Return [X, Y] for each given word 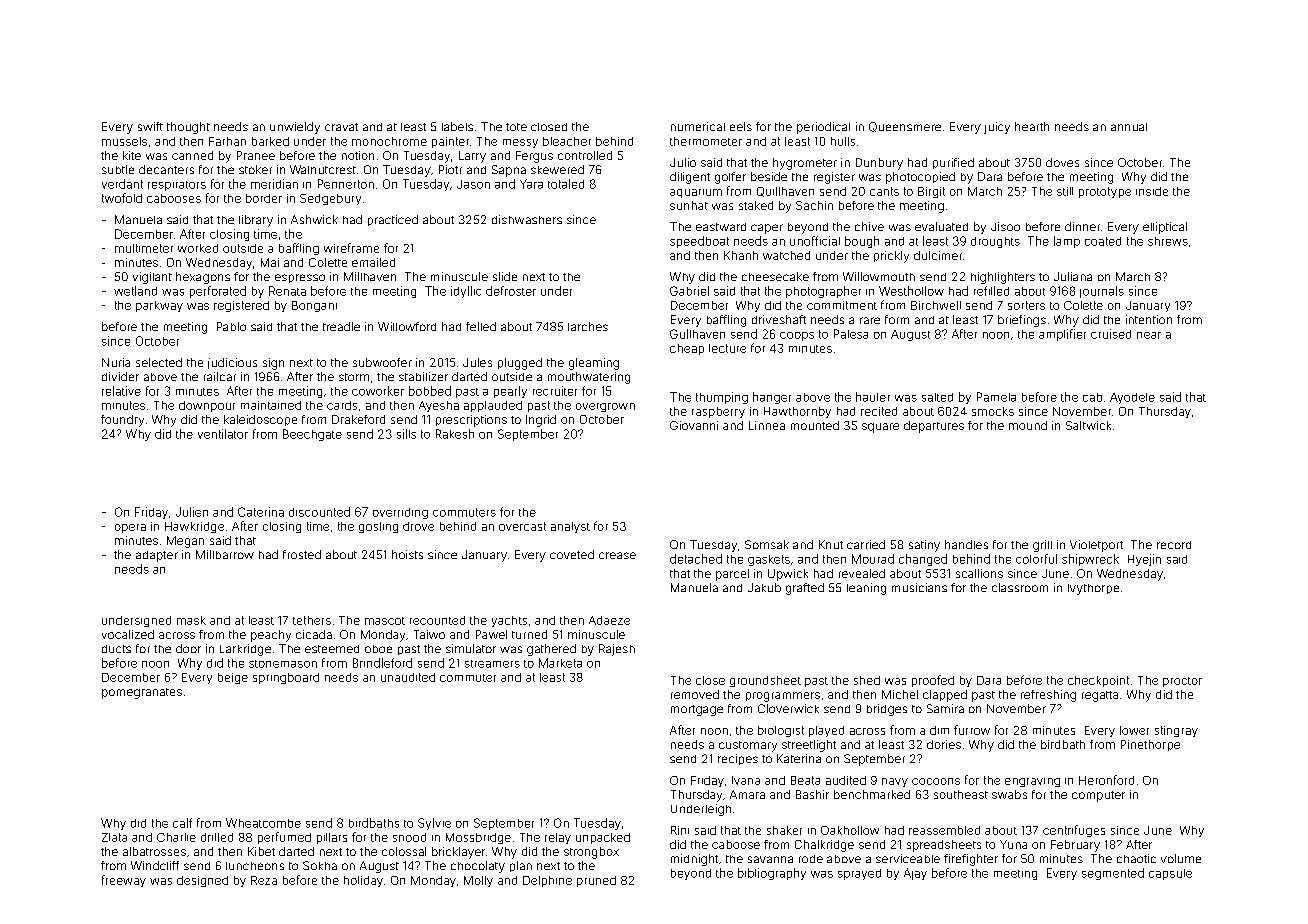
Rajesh [617, 650]
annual [1129, 127]
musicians [919, 587]
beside [769, 176]
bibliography [772, 874]
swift [150, 126]
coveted [572, 554]
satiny [924, 546]
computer [1098, 796]
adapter [157, 556]
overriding [400, 513]
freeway [124, 881]
